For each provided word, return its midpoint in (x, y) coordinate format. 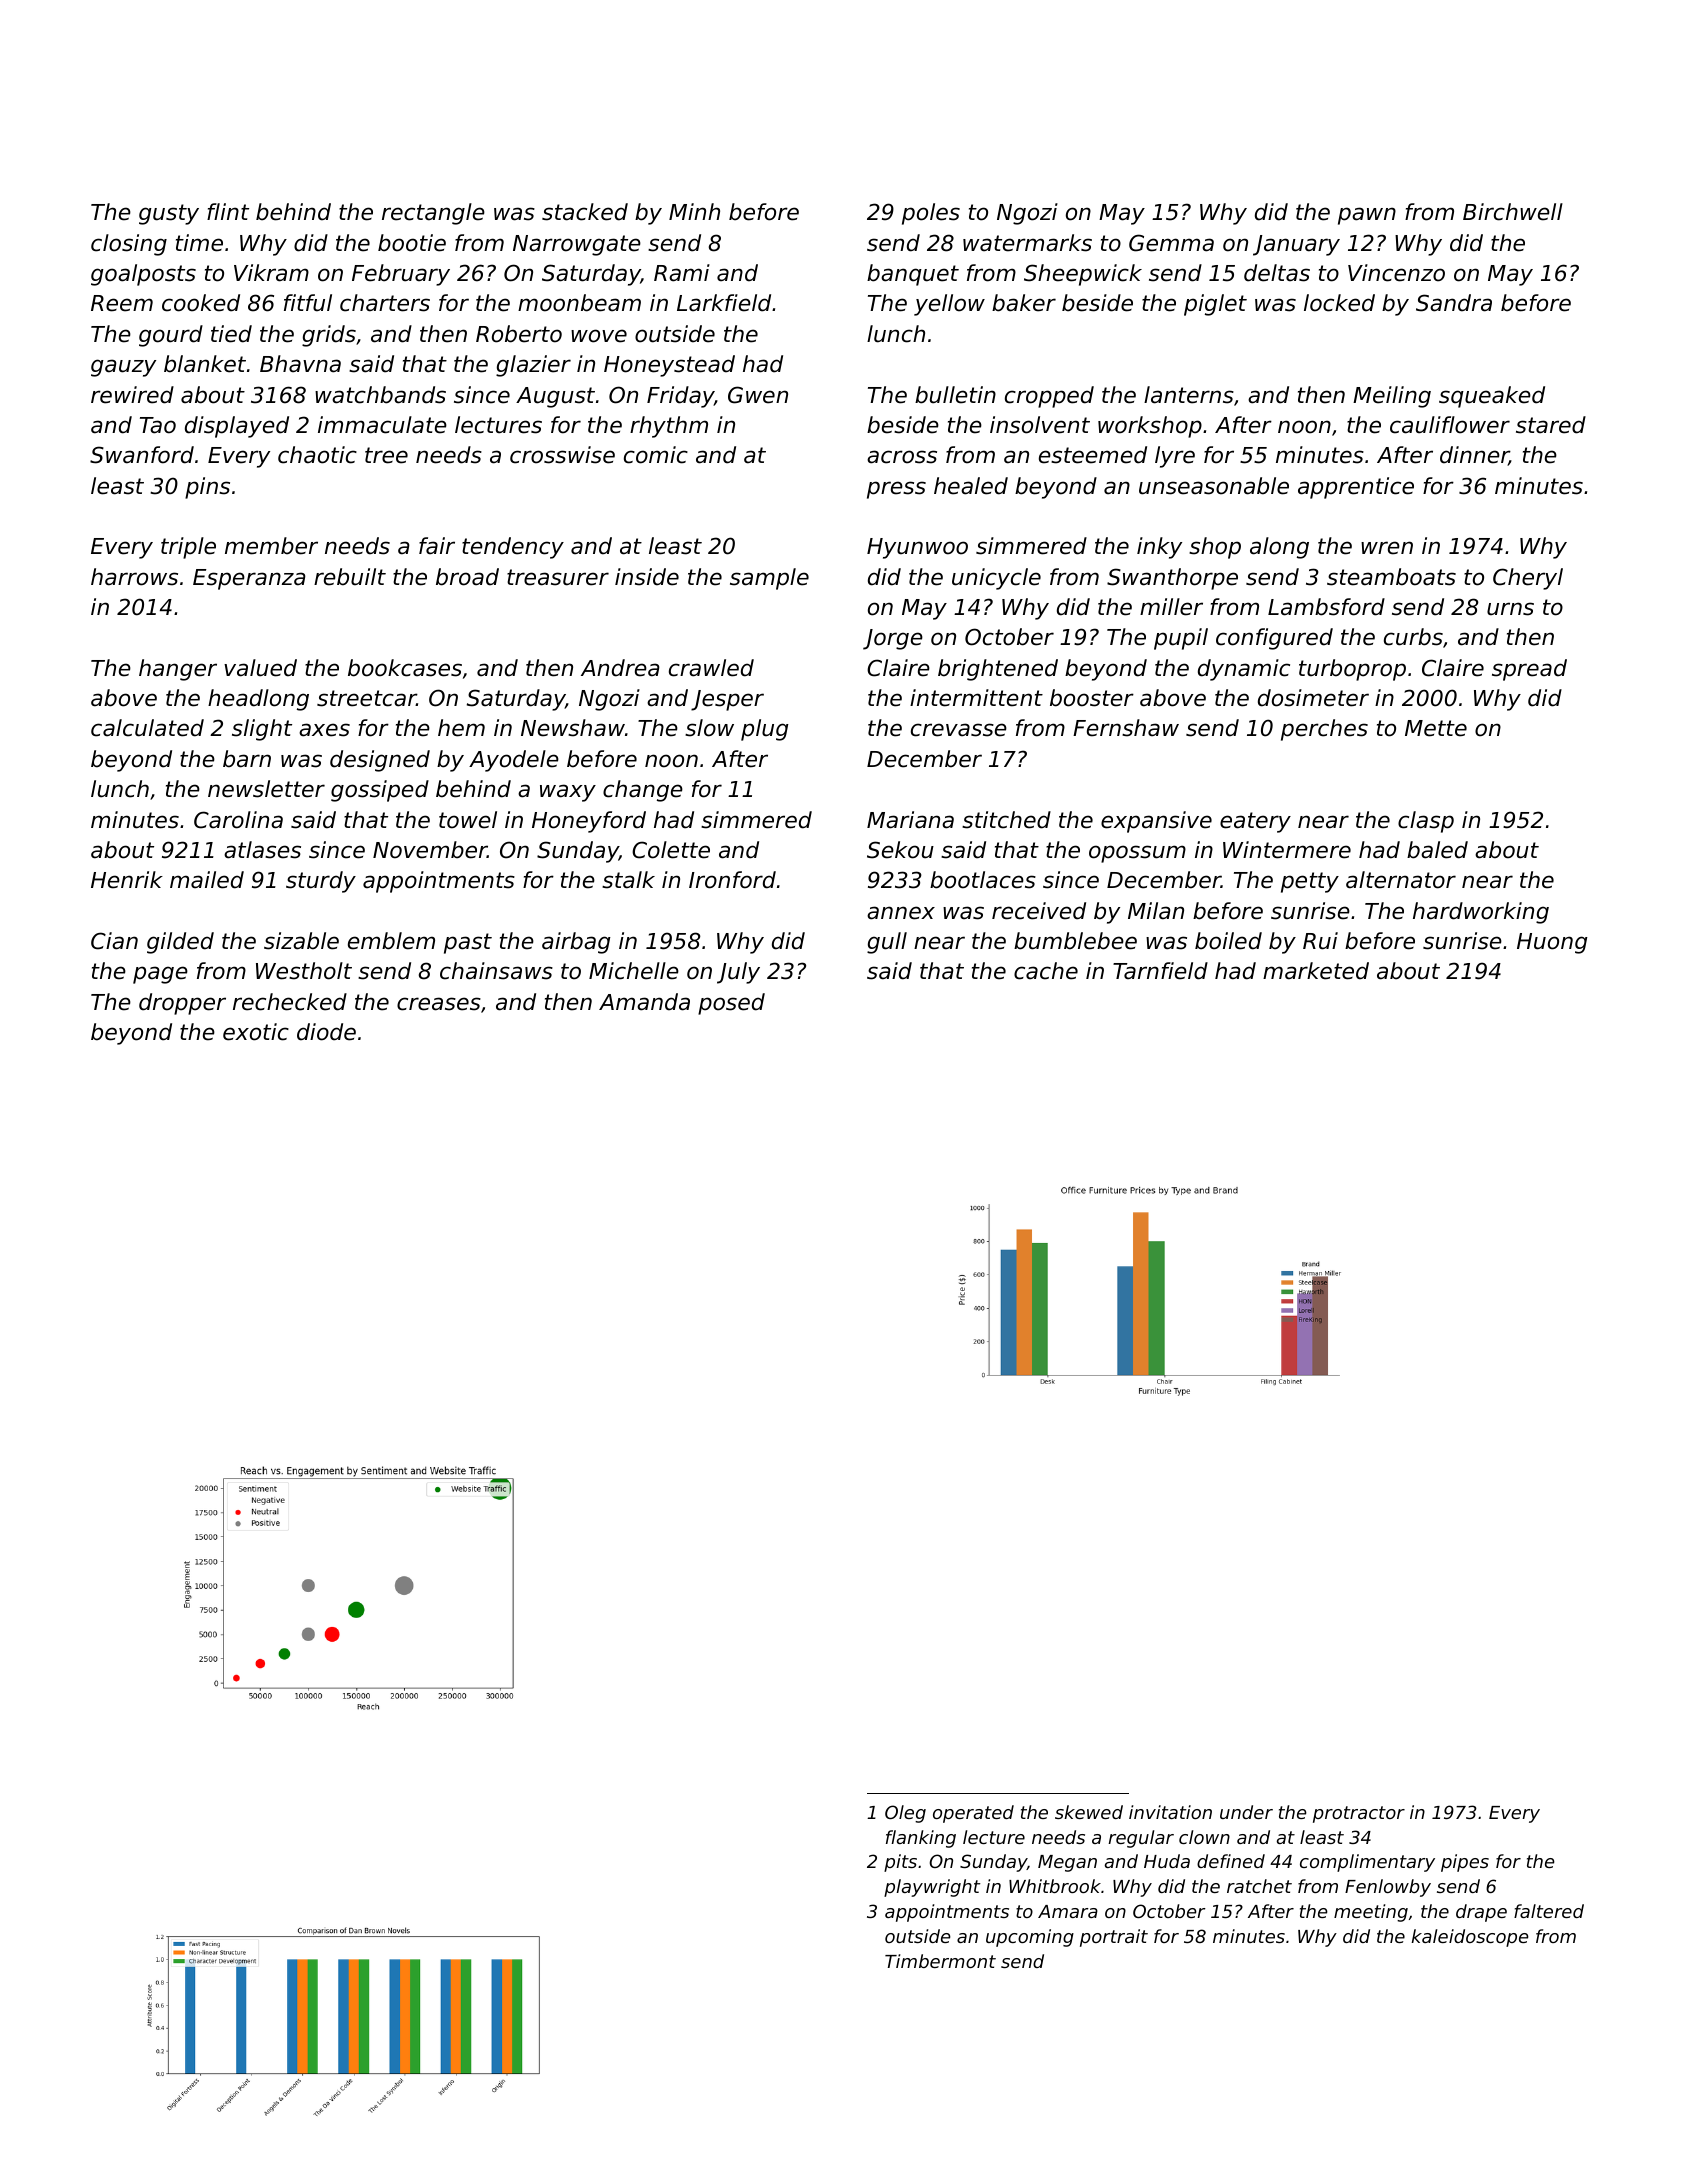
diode (326, 1032)
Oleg (905, 1814)
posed (731, 1004)
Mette (1436, 728)
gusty (169, 214)
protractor (1359, 1814)
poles (931, 214)
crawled (711, 668)
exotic (256, 1032)
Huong (1552, 943)
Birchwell (1513, 212)
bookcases (405, 668)
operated (973, 1814)
